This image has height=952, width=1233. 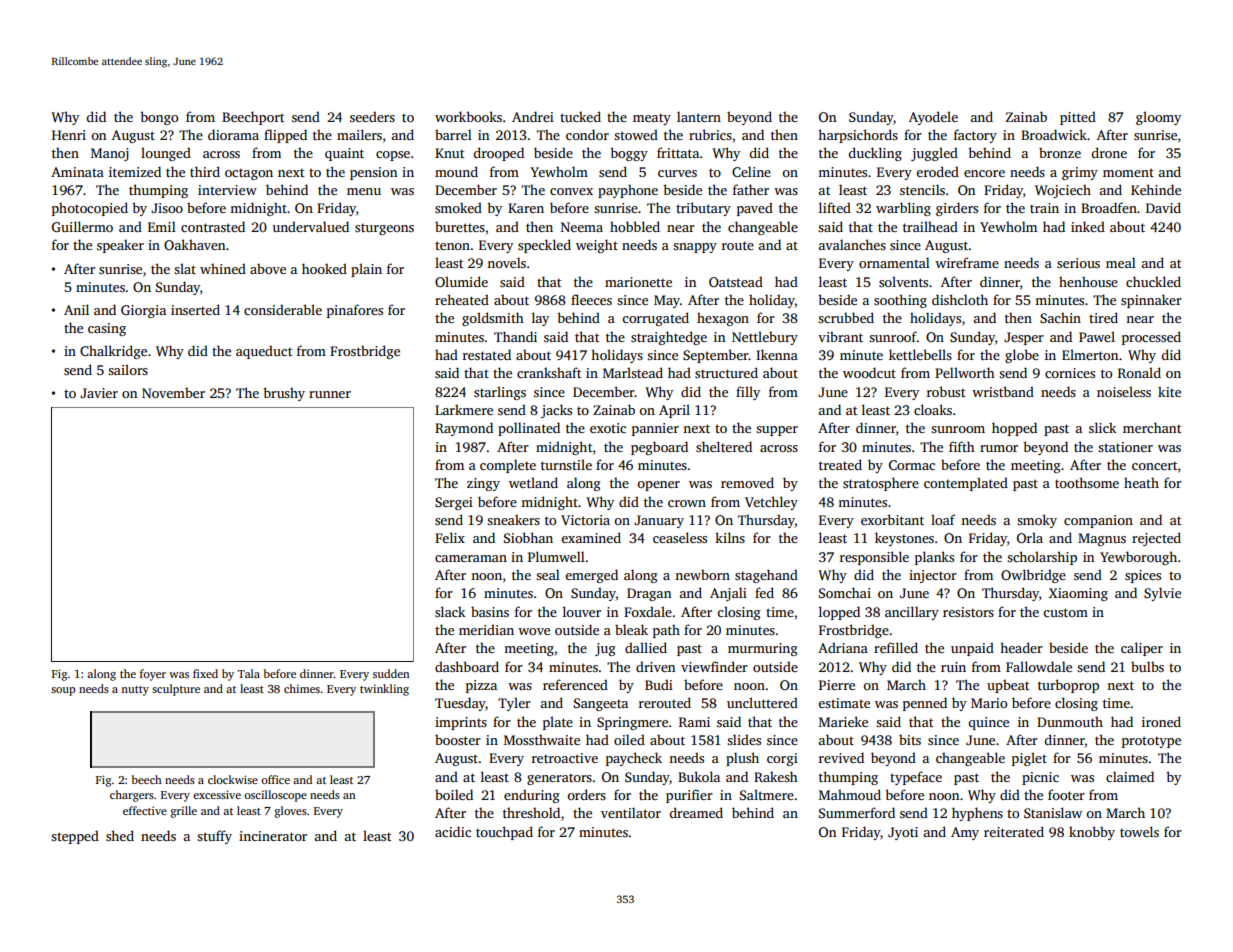 I want to click on incinerator, so click(x=273, y=836).
